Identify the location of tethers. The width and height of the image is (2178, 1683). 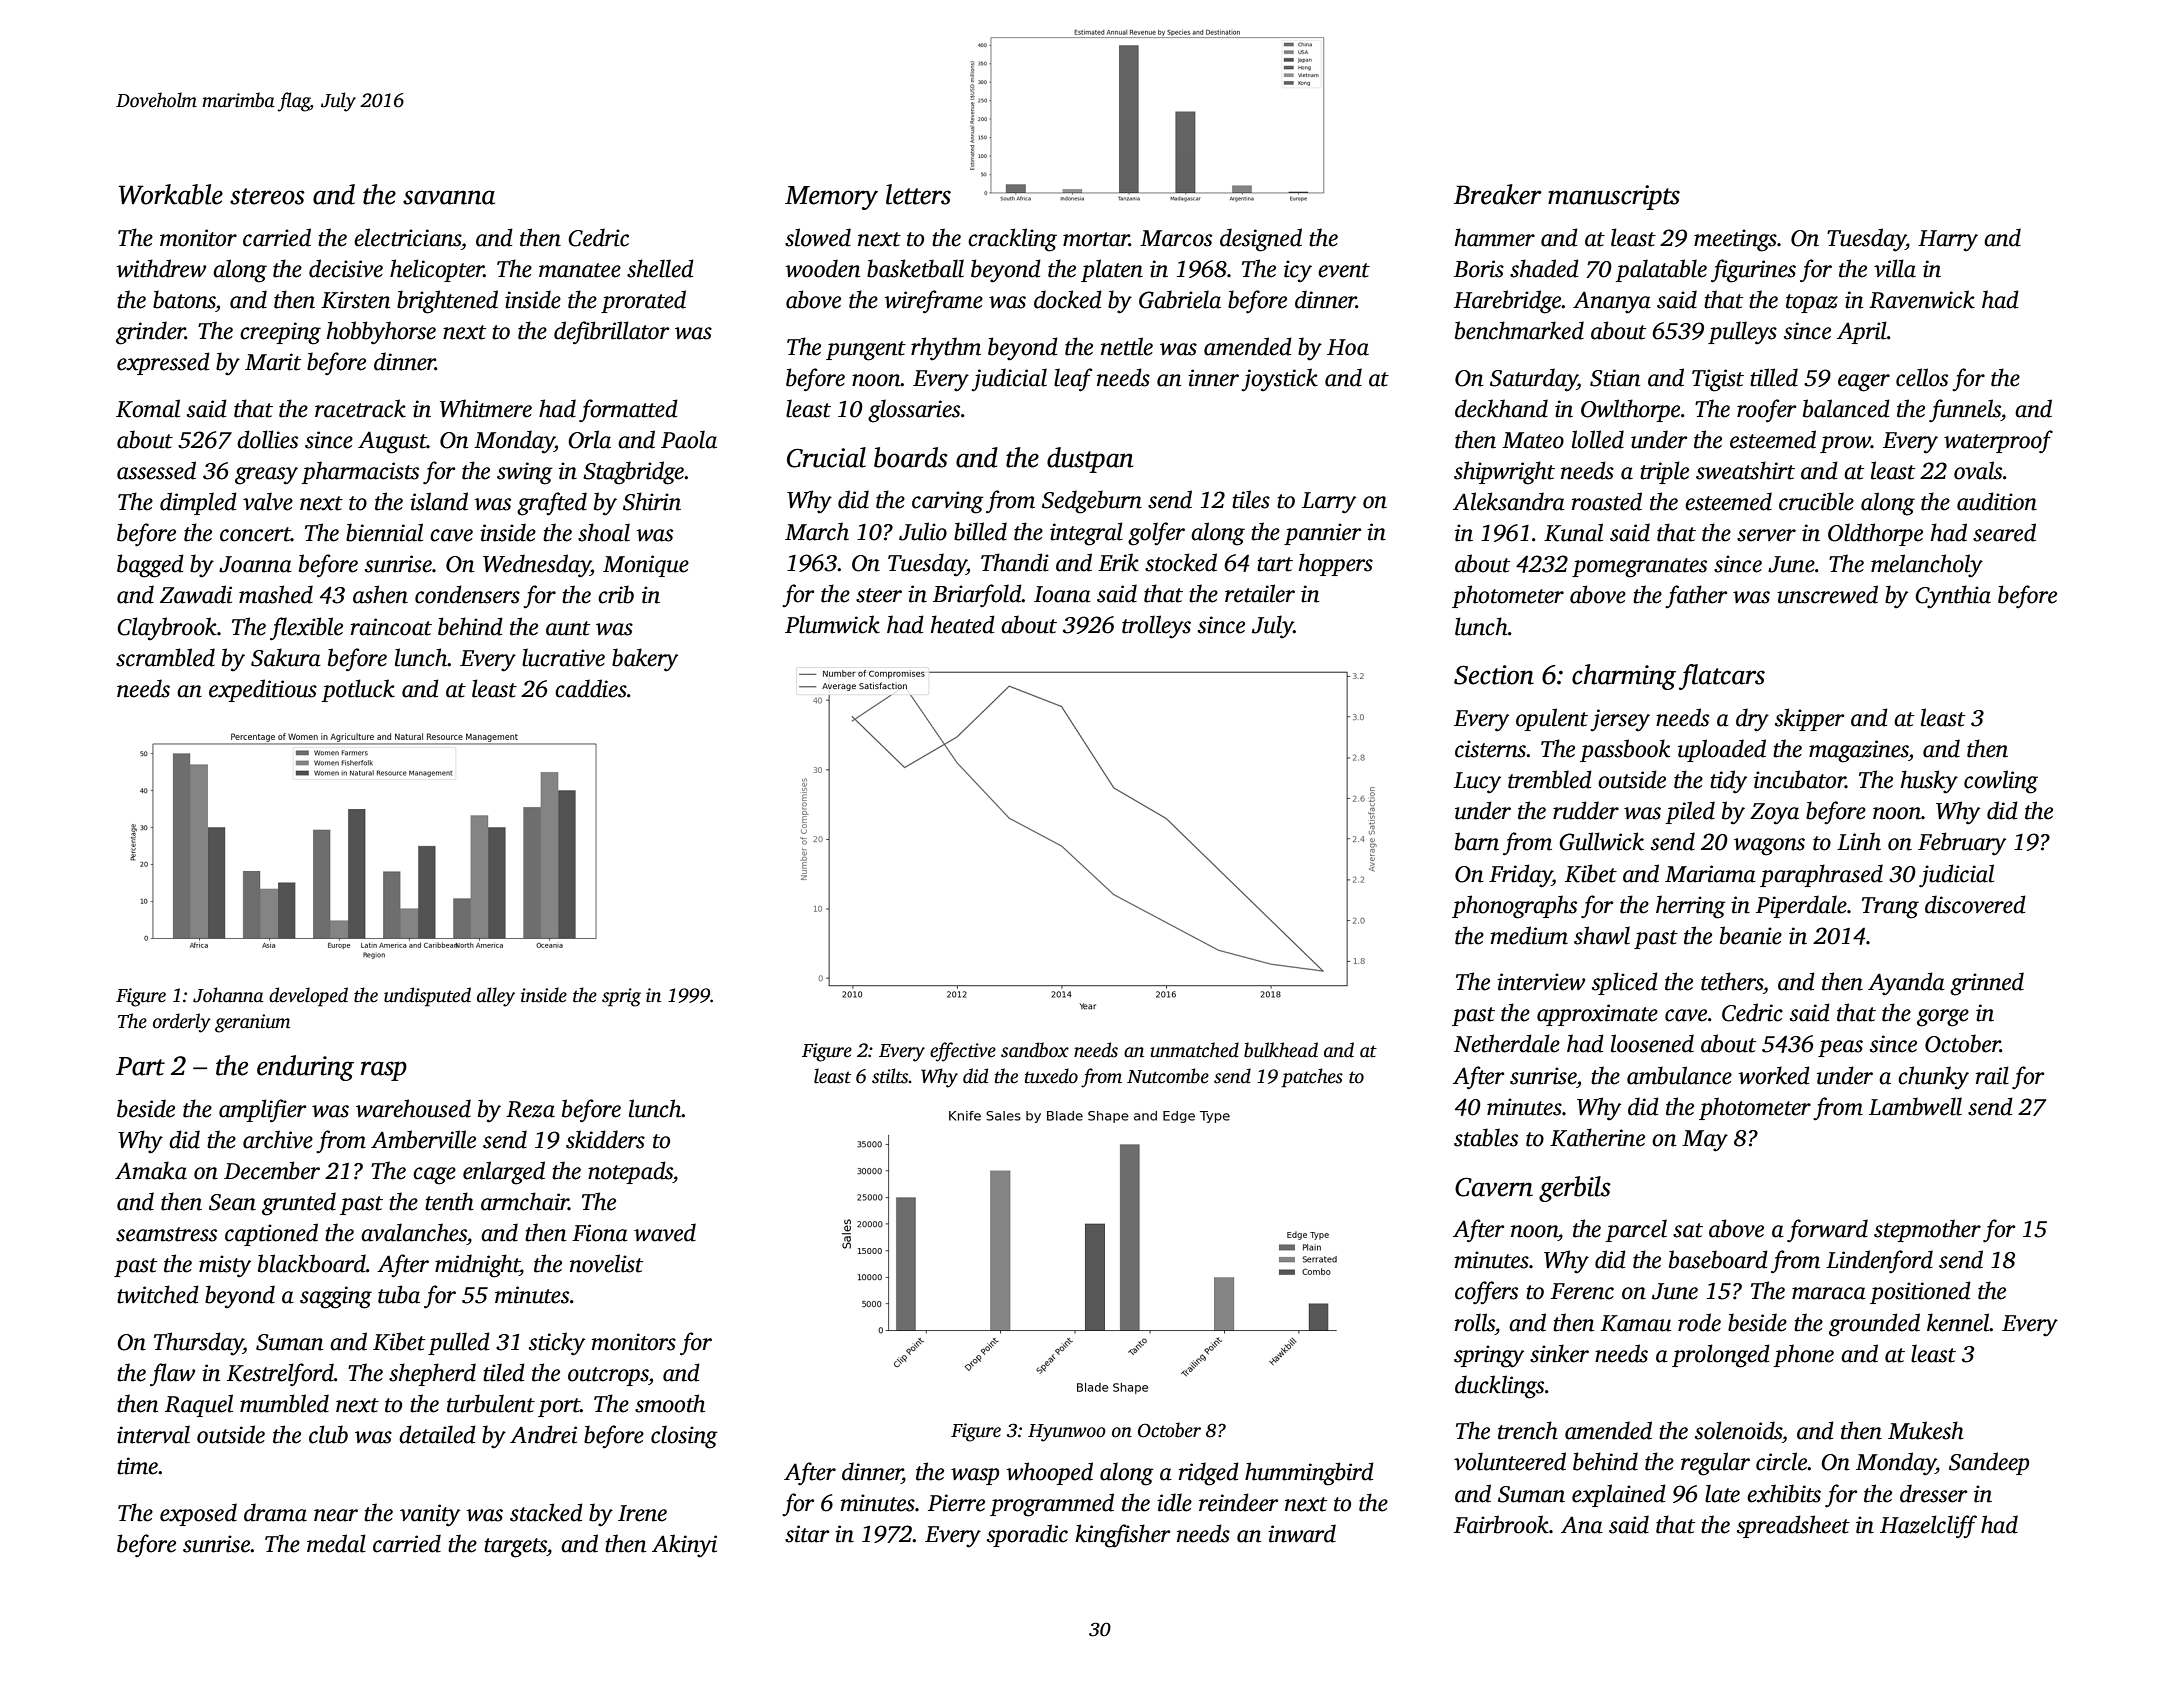
(1732, 981).
